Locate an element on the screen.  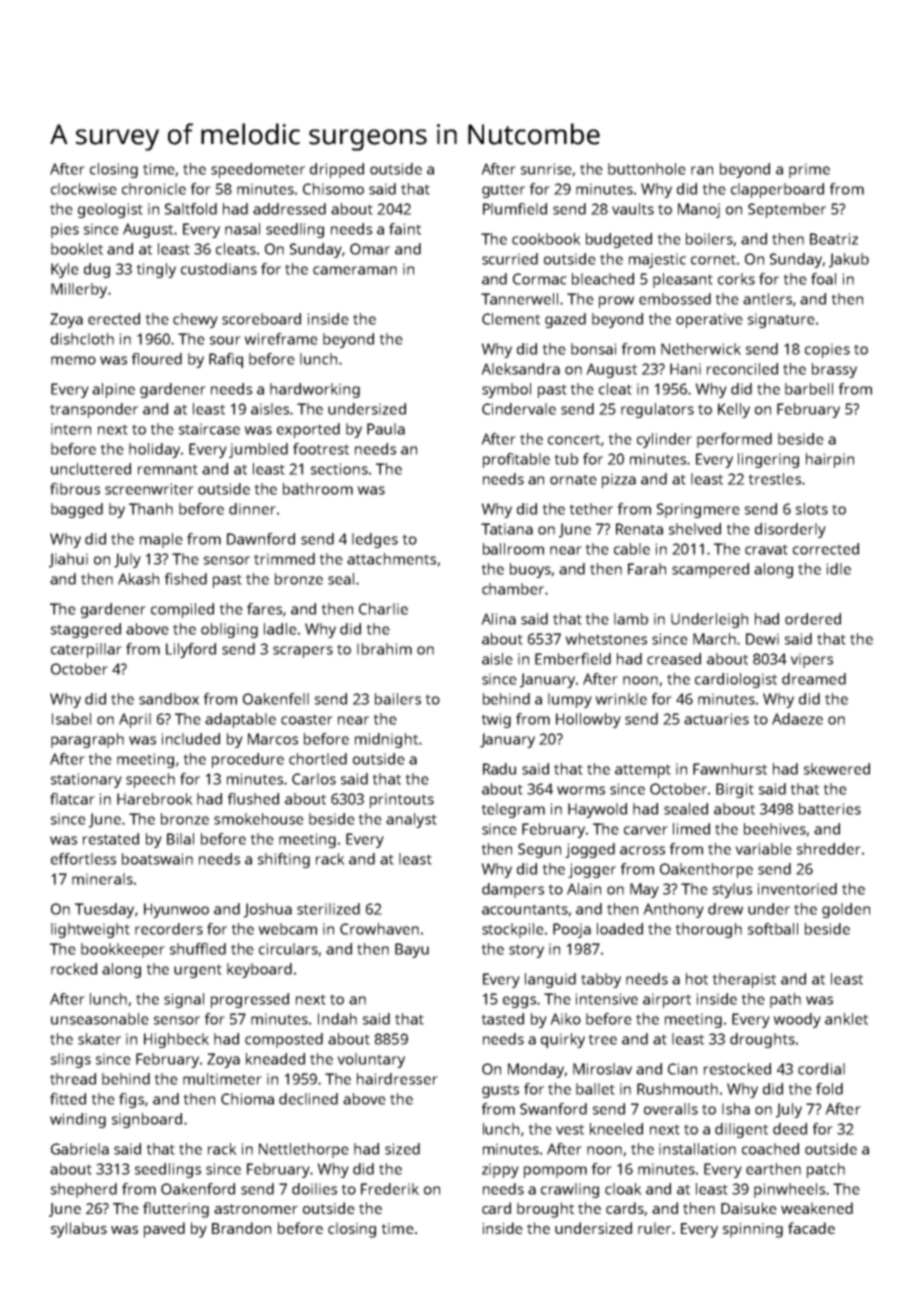
facade is located at coordinates (811, 1228).
